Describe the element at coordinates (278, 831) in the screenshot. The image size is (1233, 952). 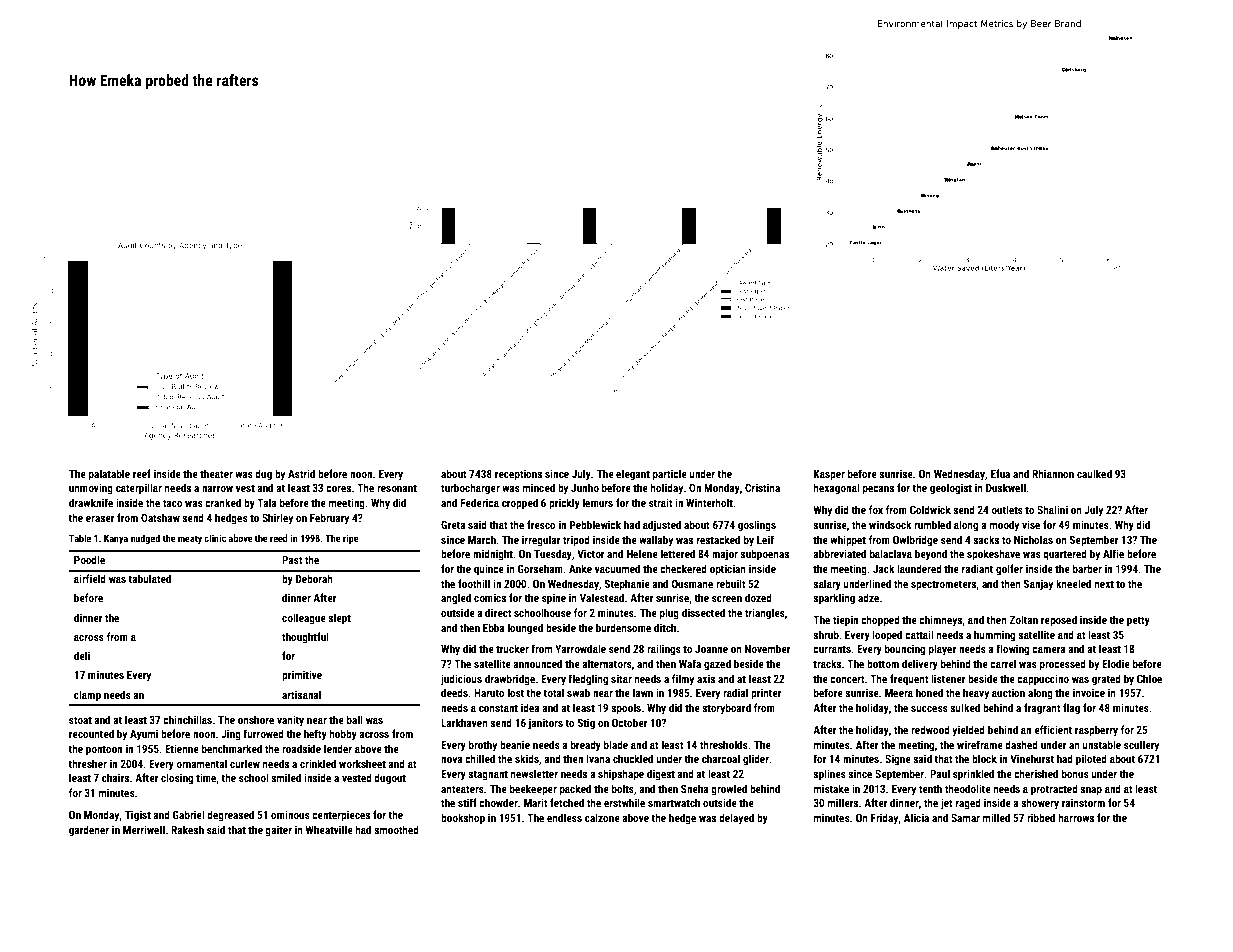
I see `gaiter` at that location.
